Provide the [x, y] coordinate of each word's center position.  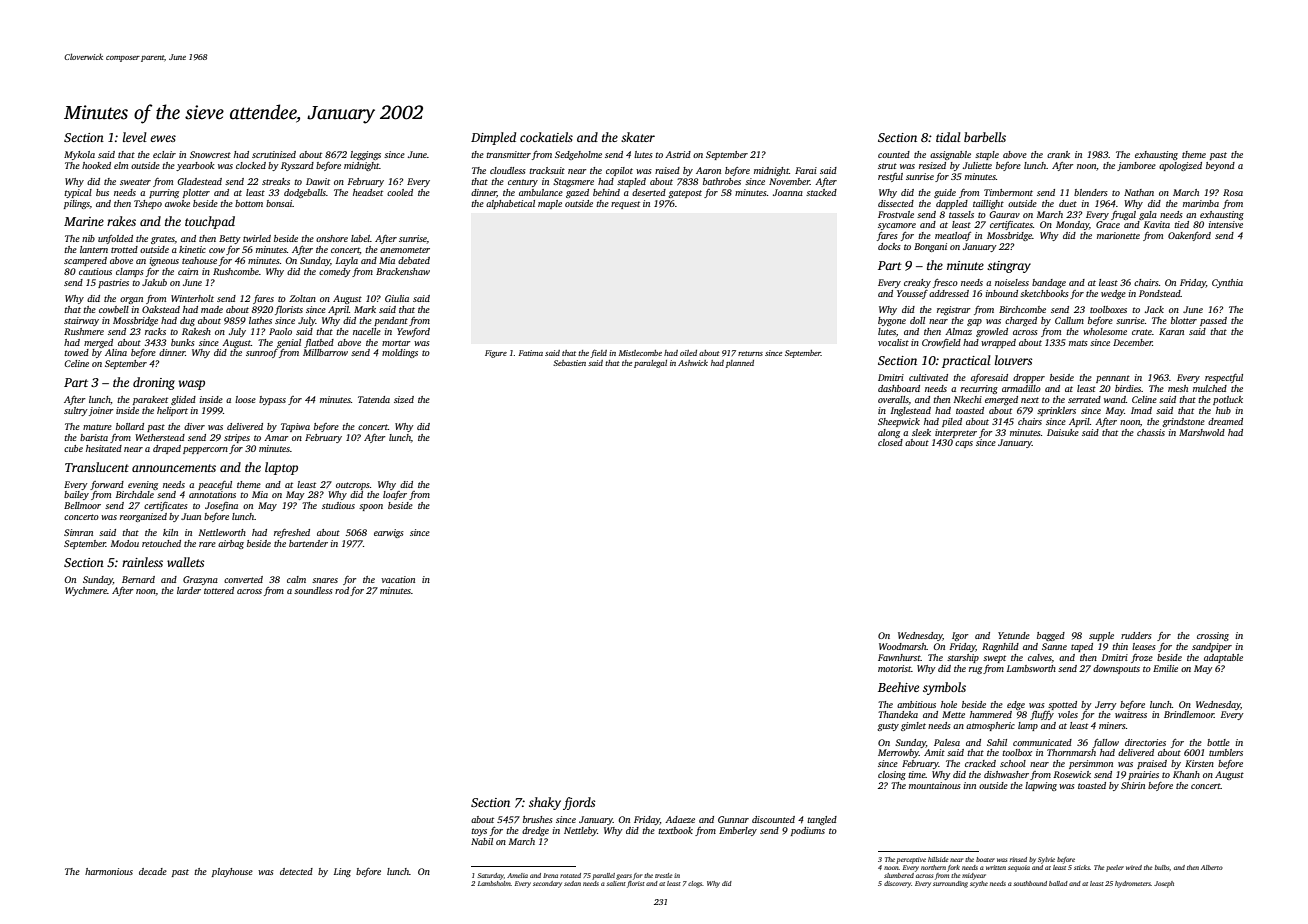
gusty [888, 727]
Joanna [788, 192]
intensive [1225, 224]
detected [296, 871]
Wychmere [86, 591]
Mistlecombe [640, 353]
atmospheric [990, 726]
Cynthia [1227, 283]
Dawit [318, 181]
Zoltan [302, 298]
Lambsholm [494, 883]
